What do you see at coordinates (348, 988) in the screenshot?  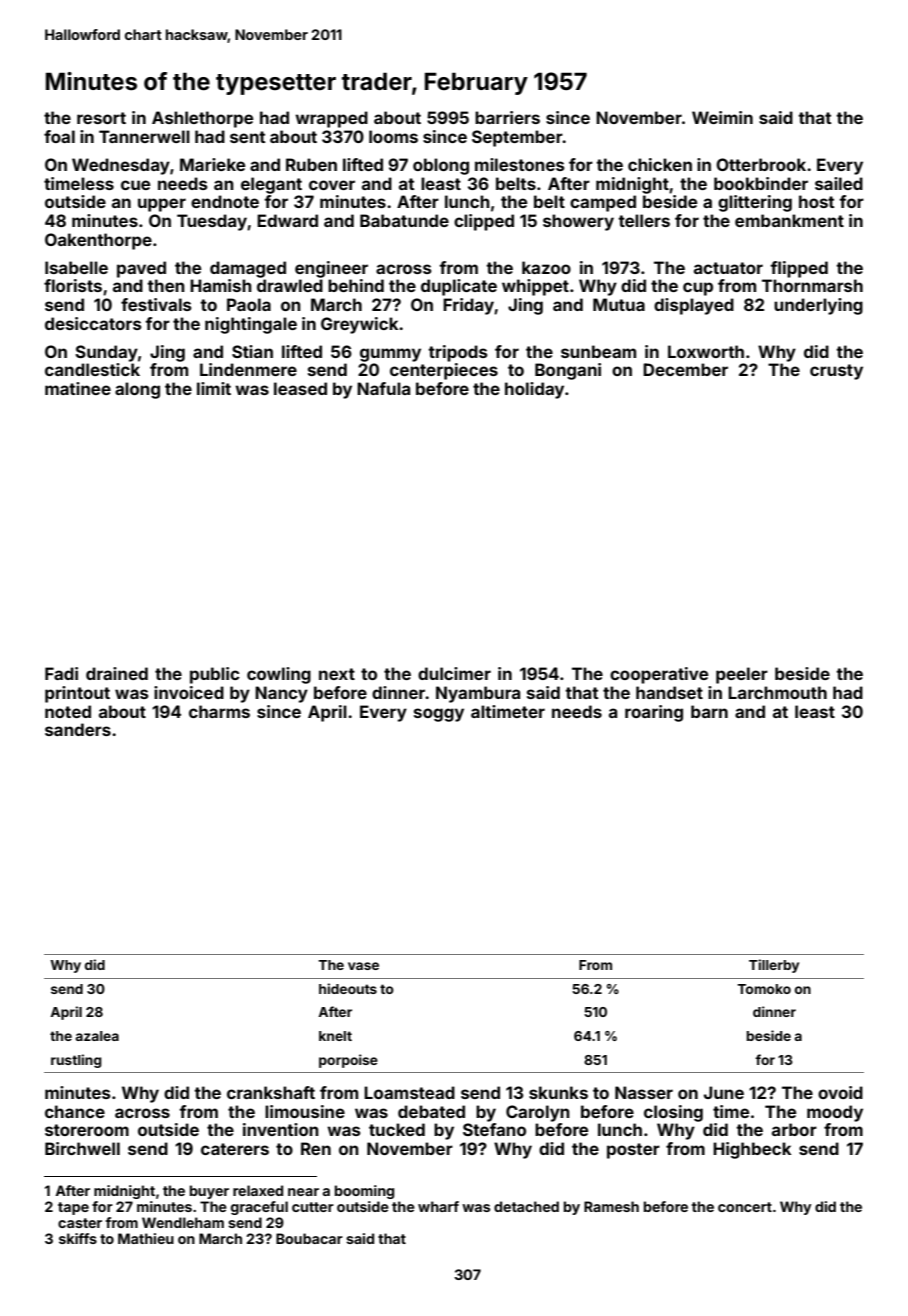 I see `hideouts` at bounding box center [348, 988].
